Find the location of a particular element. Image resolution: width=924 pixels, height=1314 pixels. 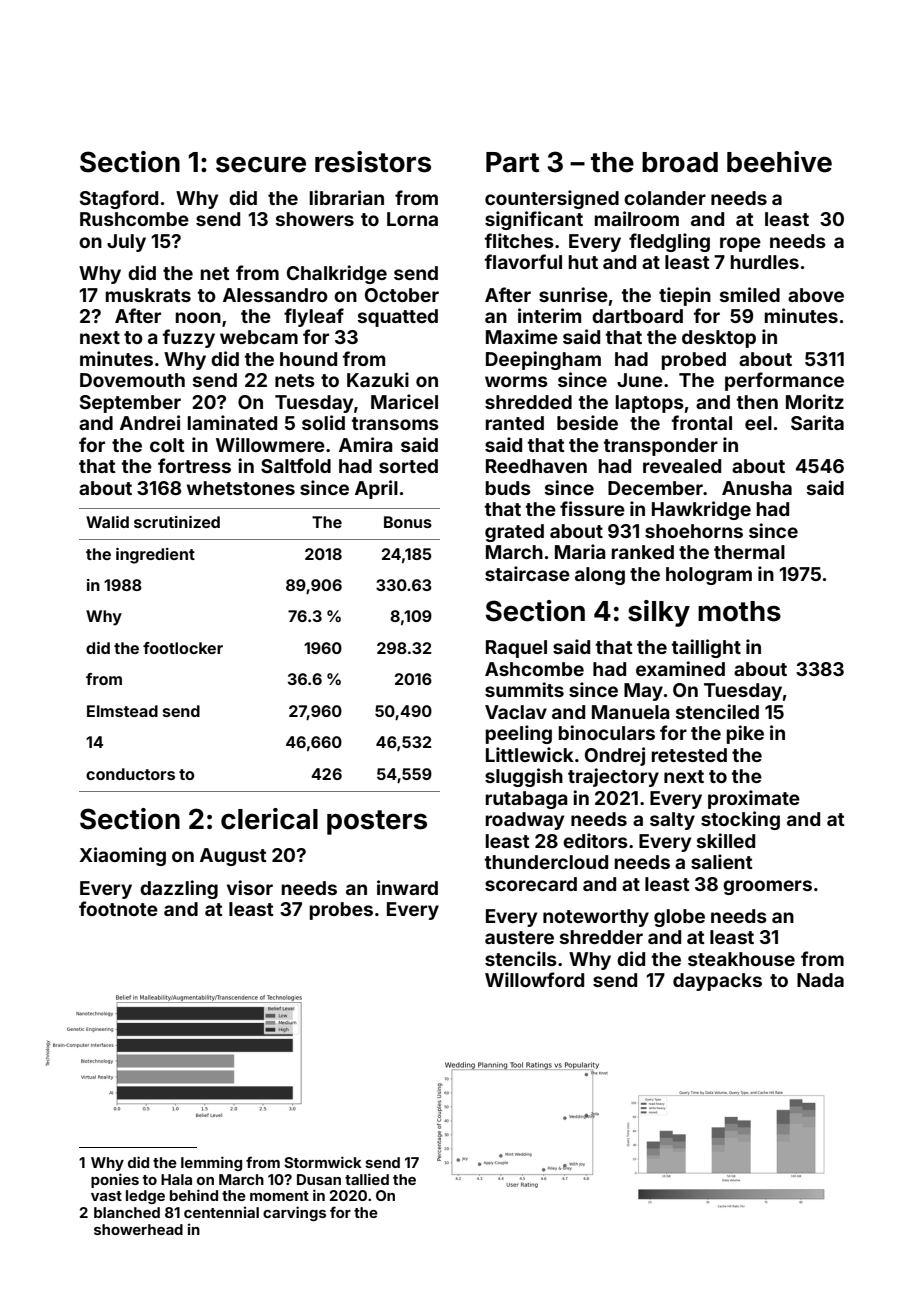

hurdles is located at coordinates (765, 262).
